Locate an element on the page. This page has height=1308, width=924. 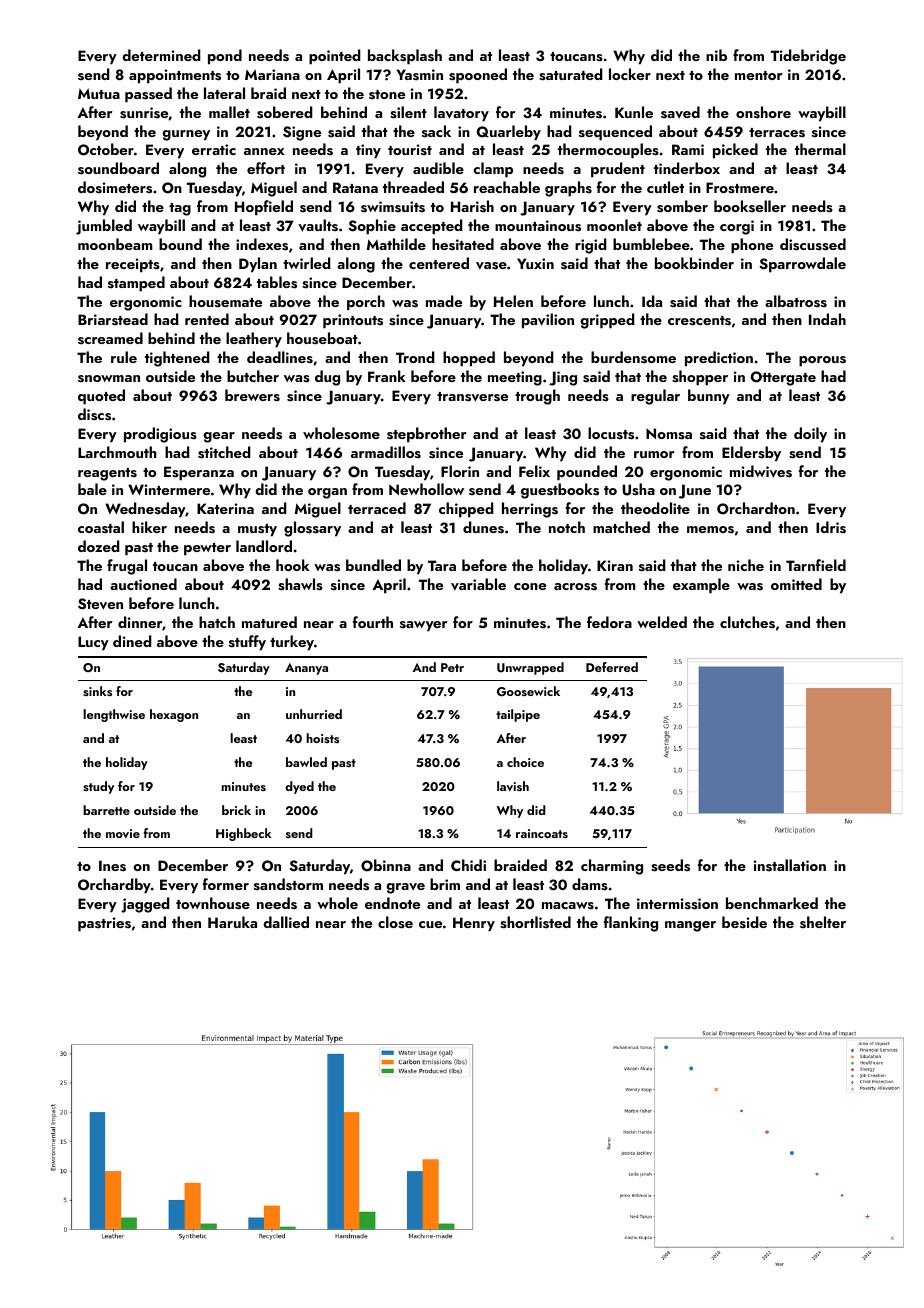
pond is located at coordinates (225, 57).
